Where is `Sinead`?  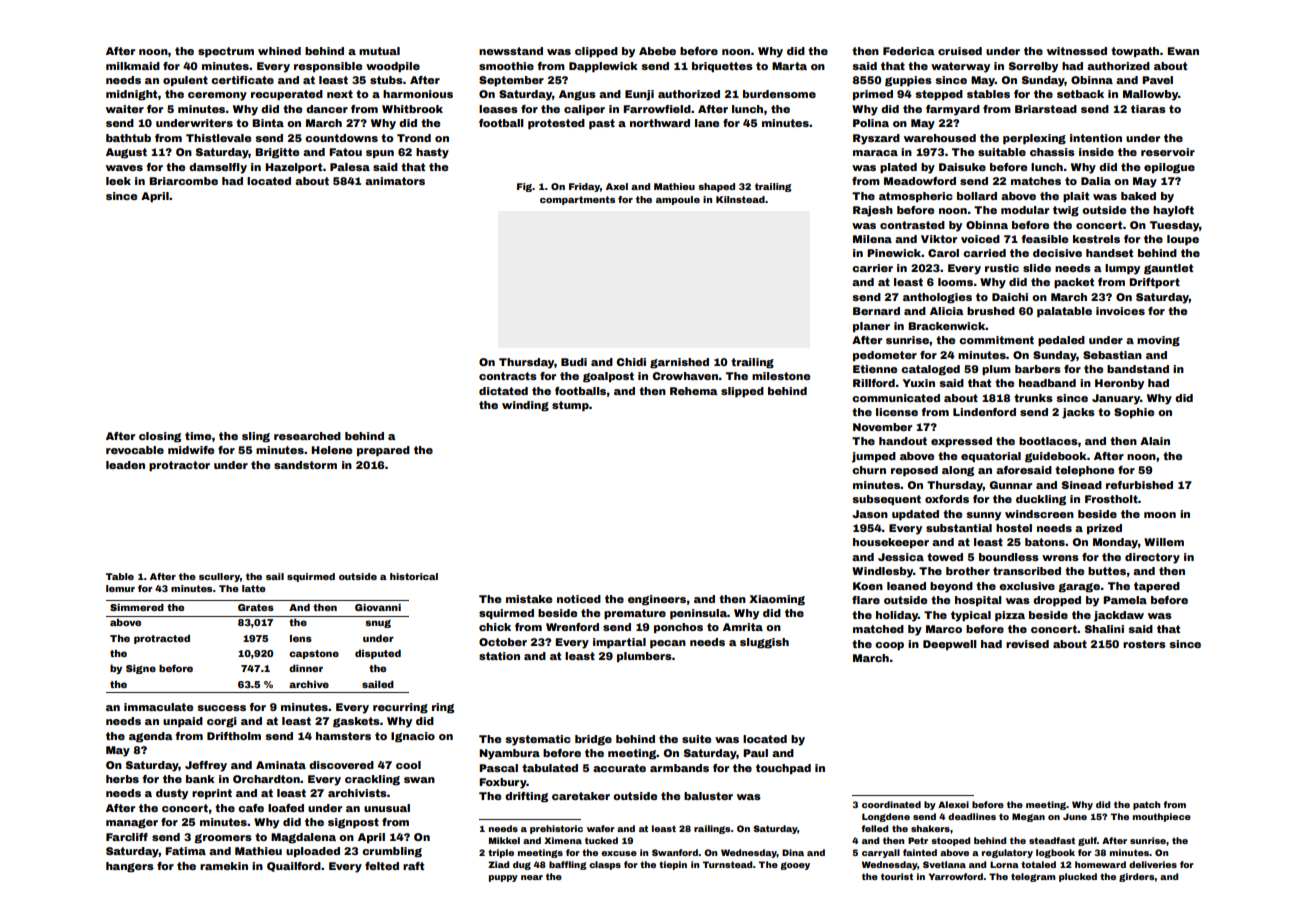
Sinead is located at coordinates (1082, 485).
